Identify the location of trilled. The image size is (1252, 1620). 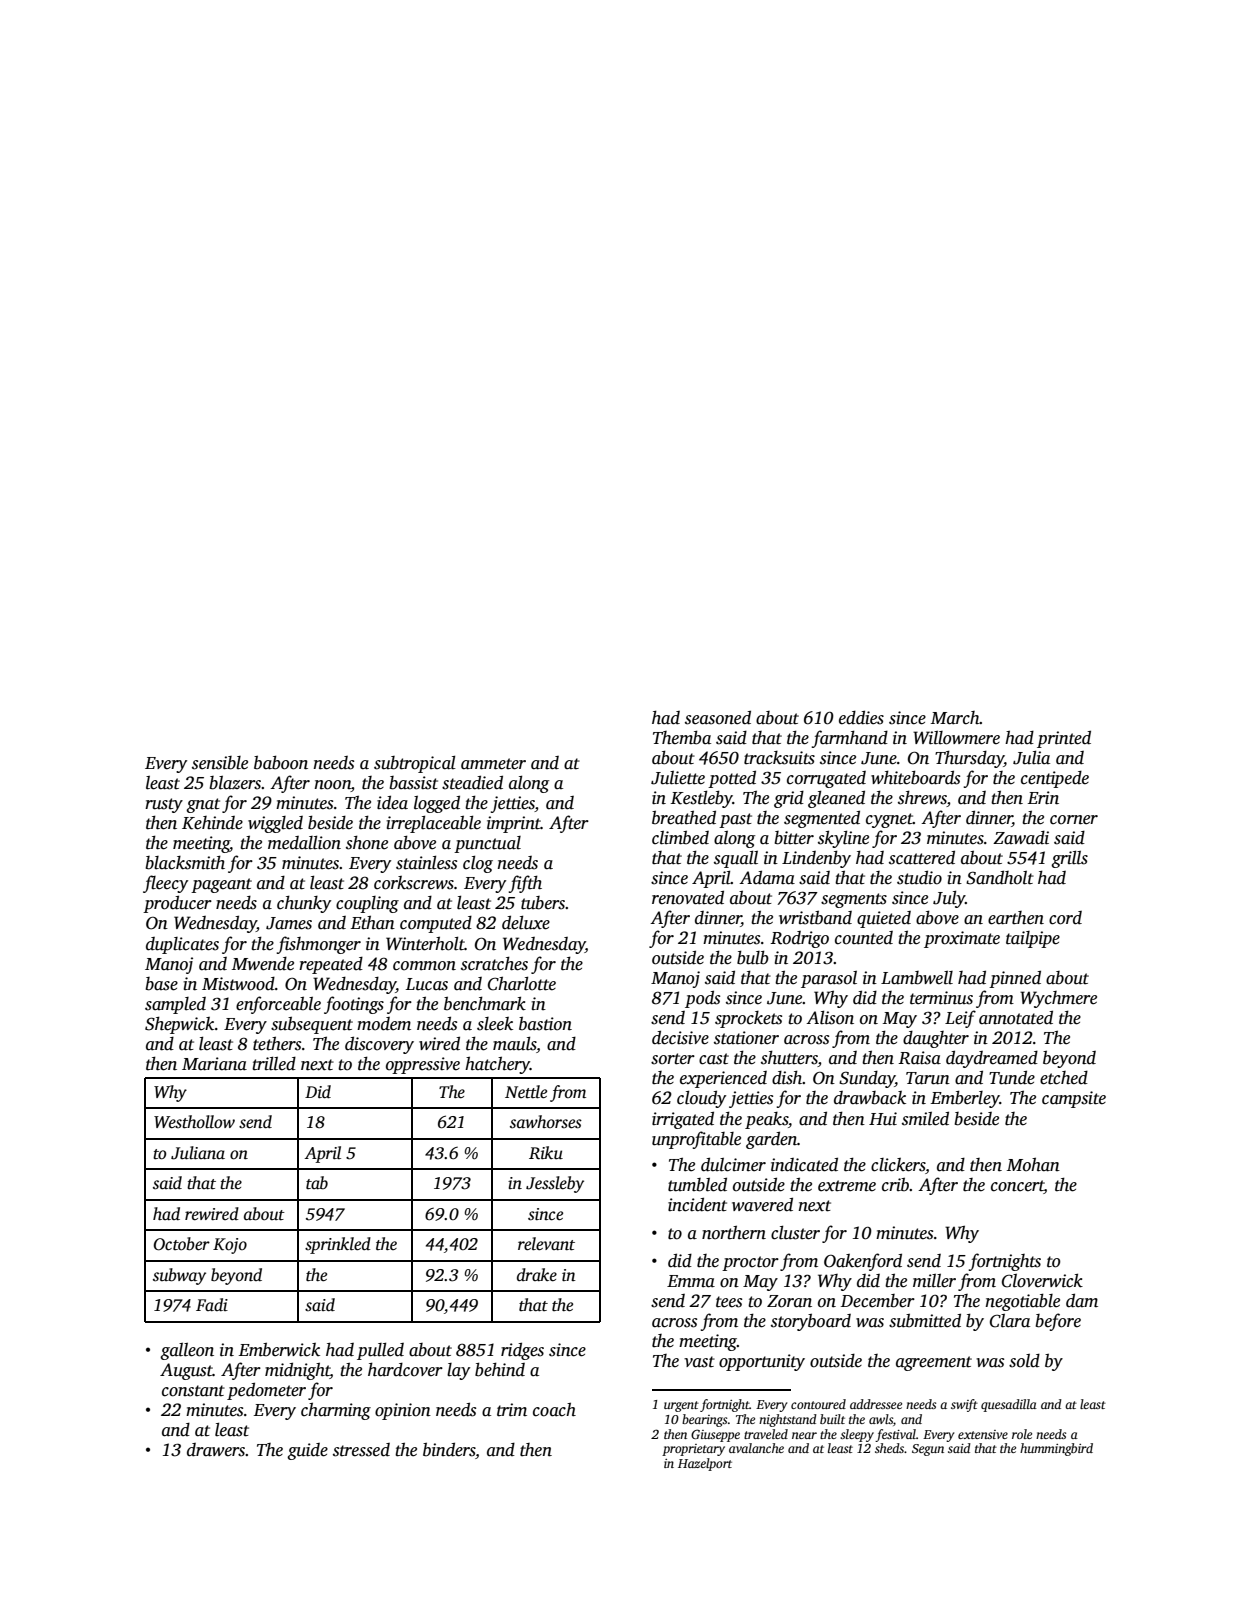
(274, 1063).
